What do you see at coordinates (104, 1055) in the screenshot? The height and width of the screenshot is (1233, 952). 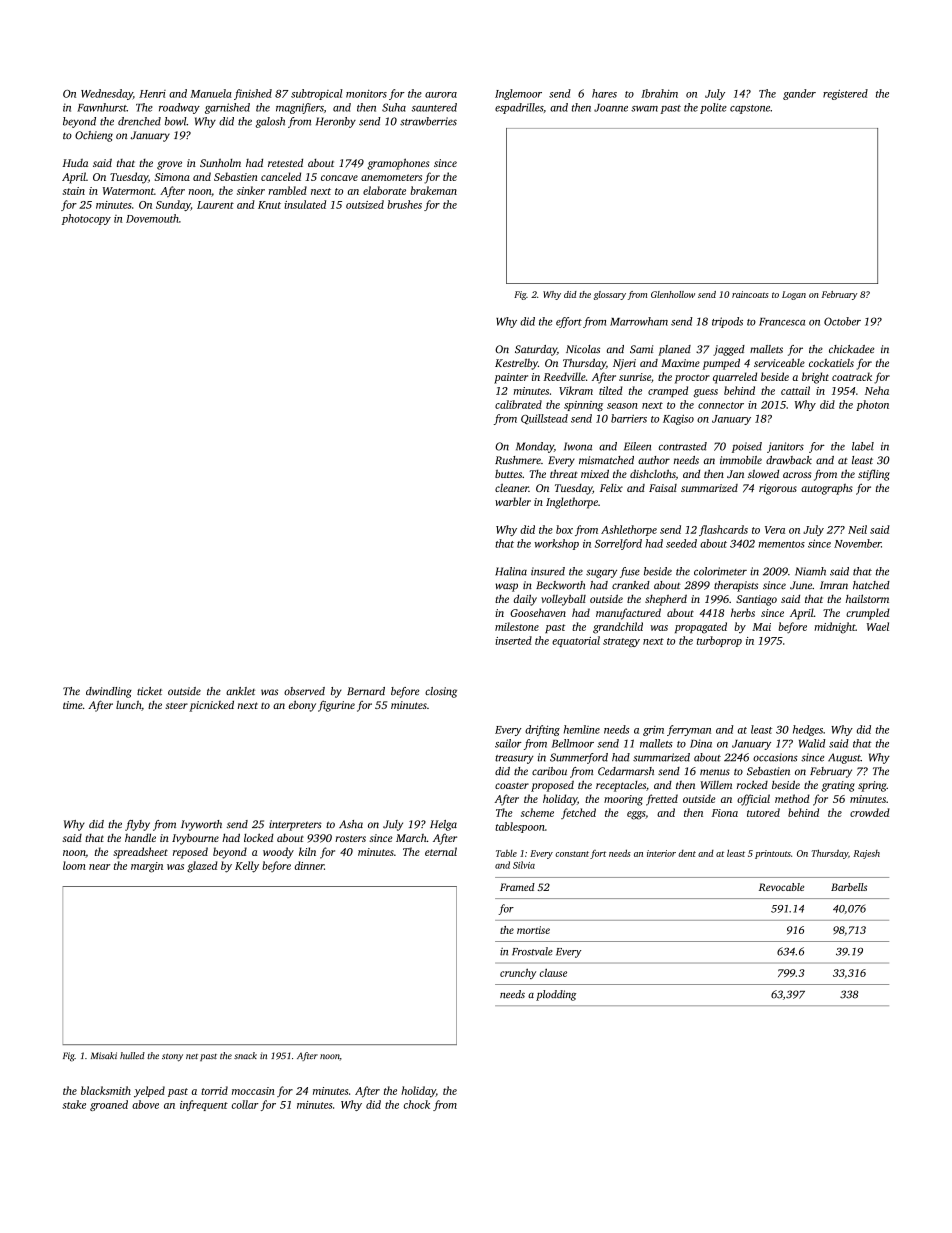 I see `Misaki` at bounding box center [104, 1055].
